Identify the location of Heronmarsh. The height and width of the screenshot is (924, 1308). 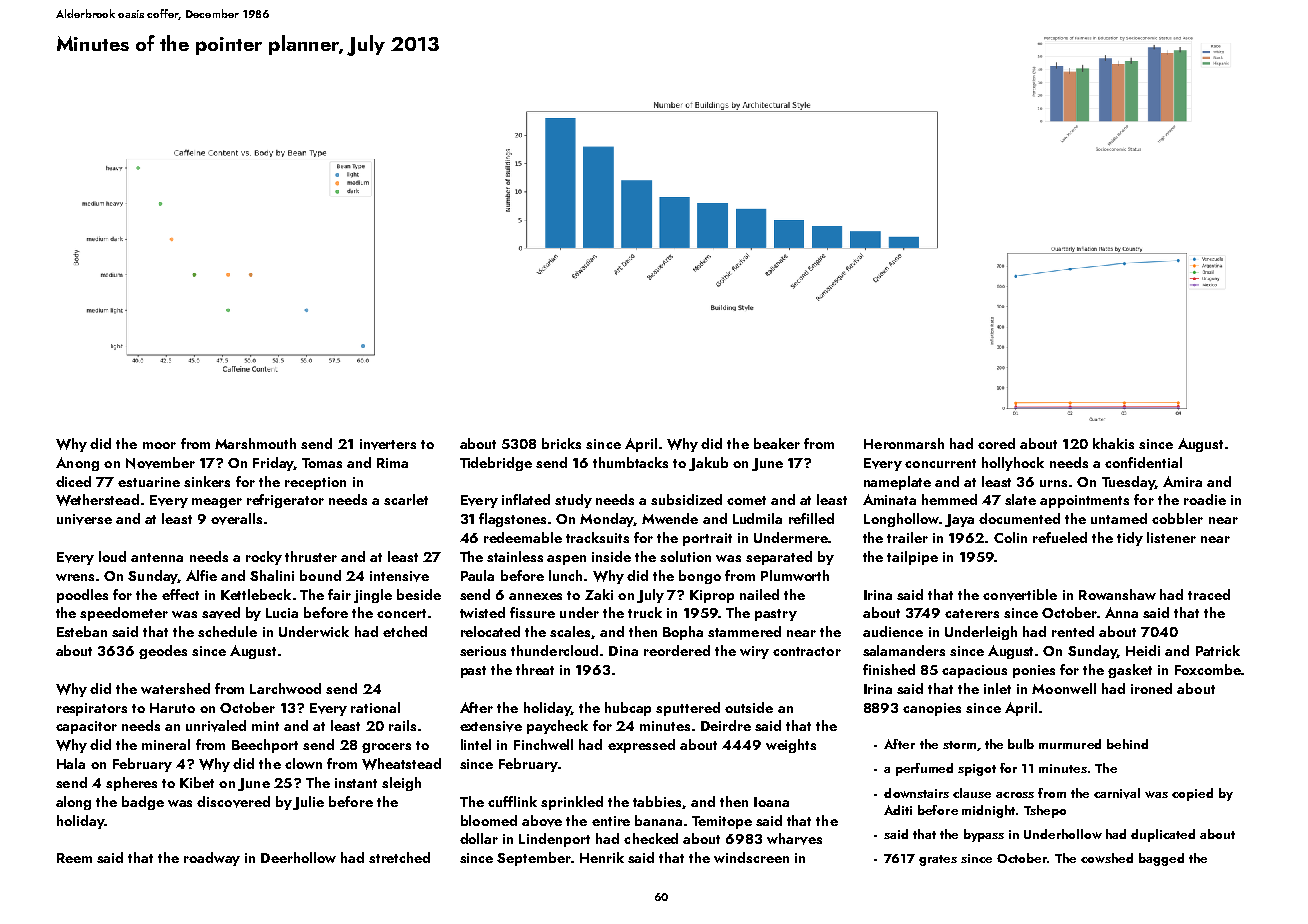
(904, 443).
